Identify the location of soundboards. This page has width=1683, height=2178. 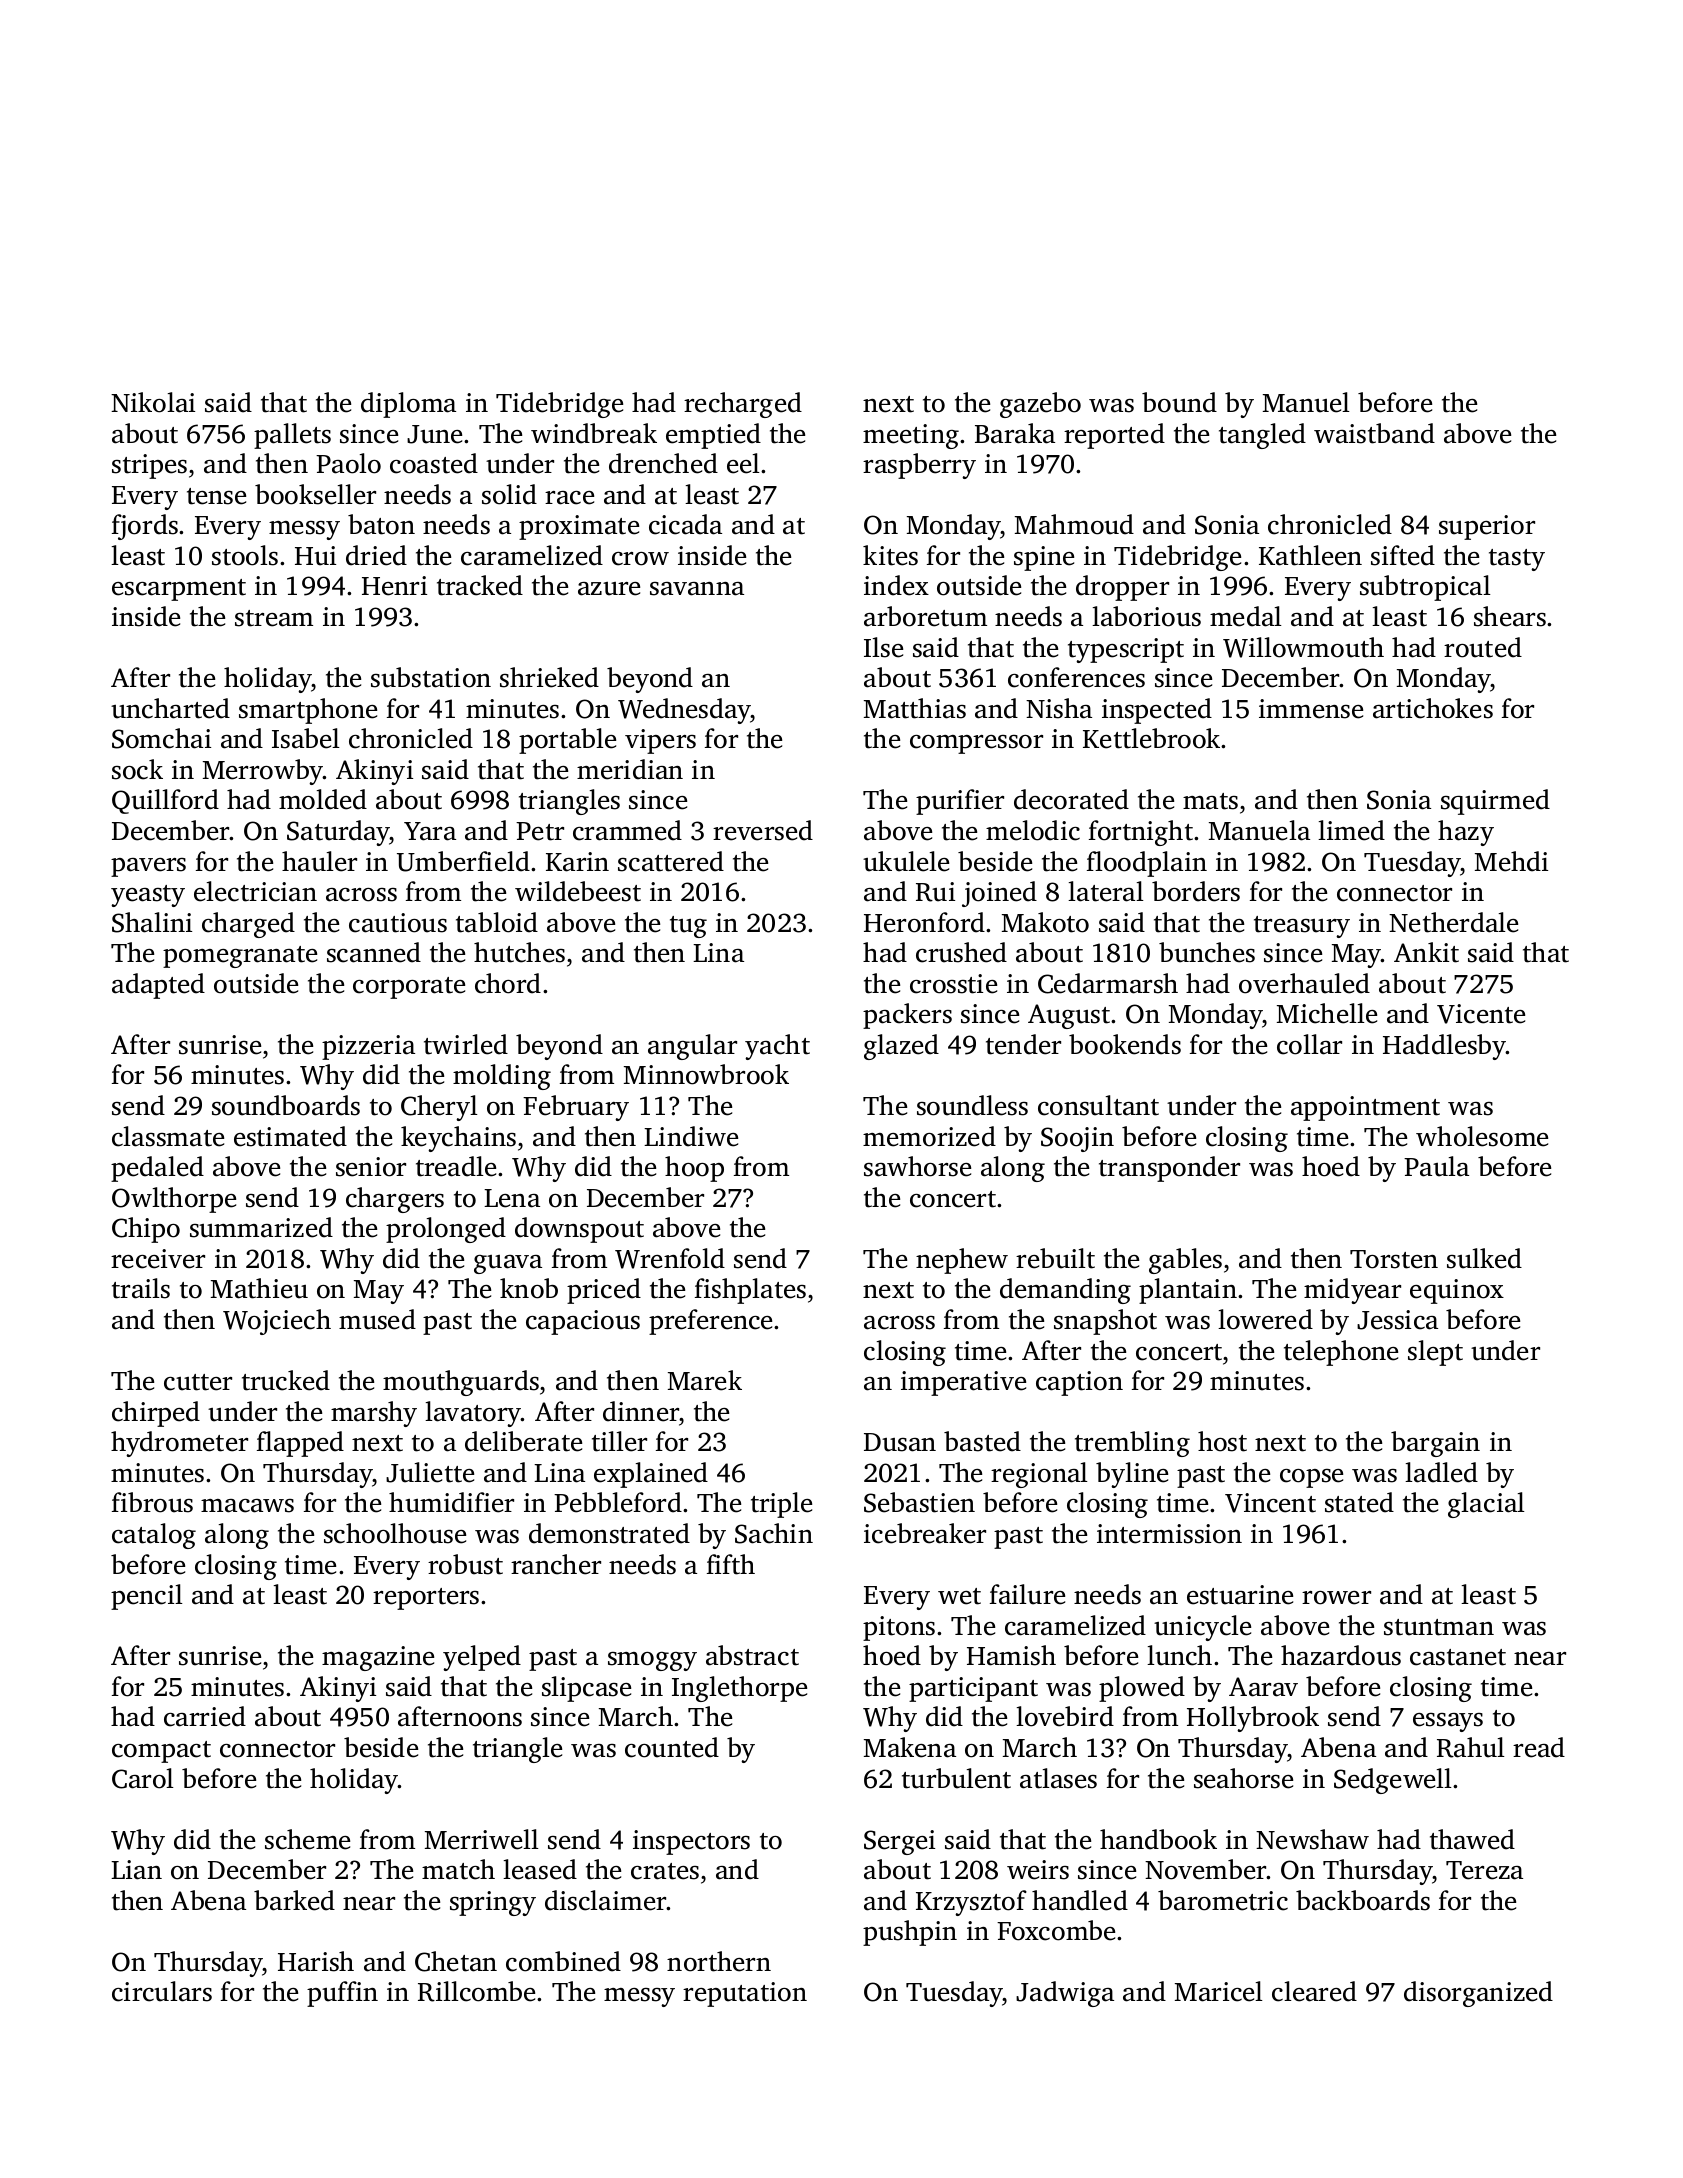
(286, 1105).
